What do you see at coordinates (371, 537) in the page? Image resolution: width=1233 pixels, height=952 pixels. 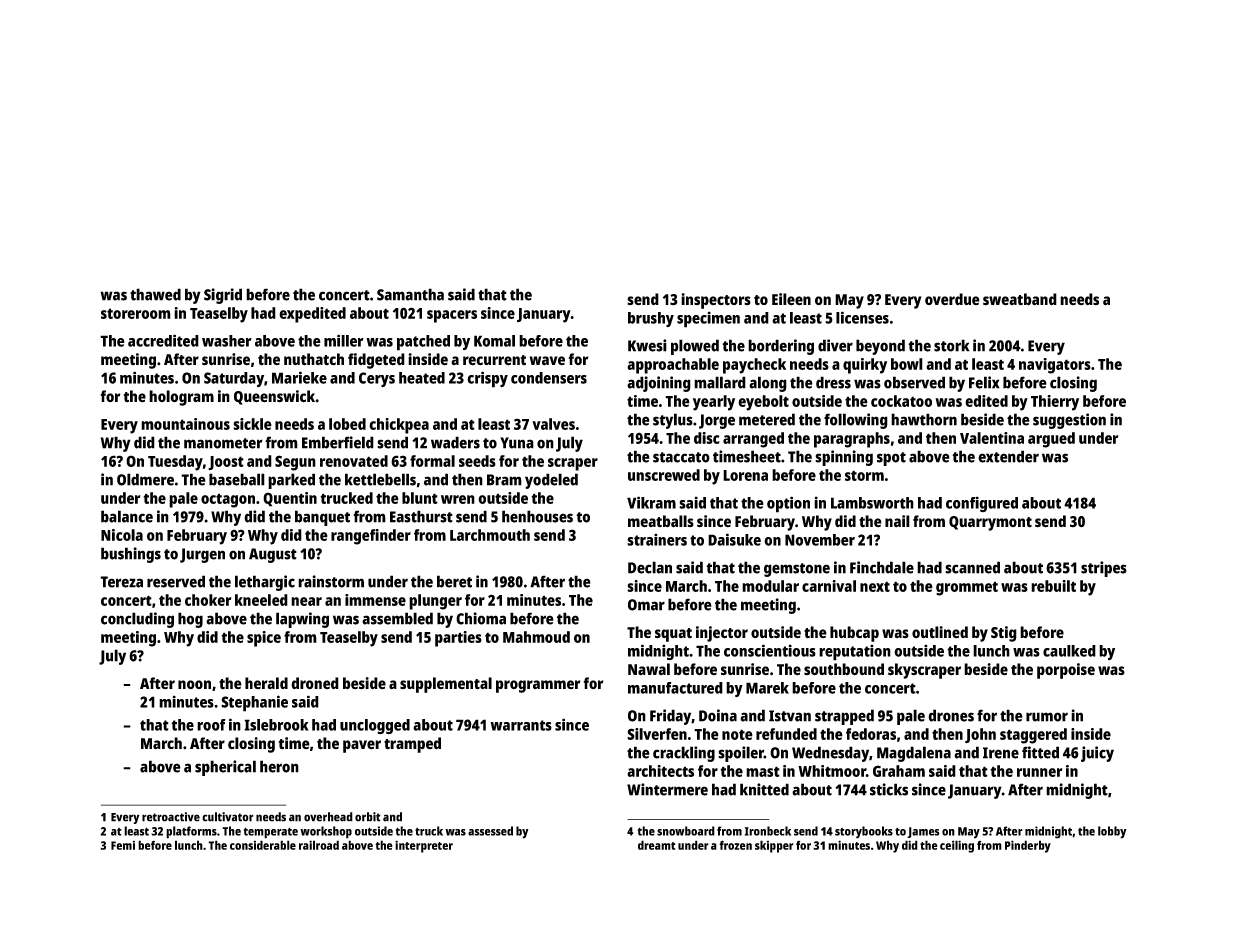 I see `rangefinder` at bounding box center [371, 537].
